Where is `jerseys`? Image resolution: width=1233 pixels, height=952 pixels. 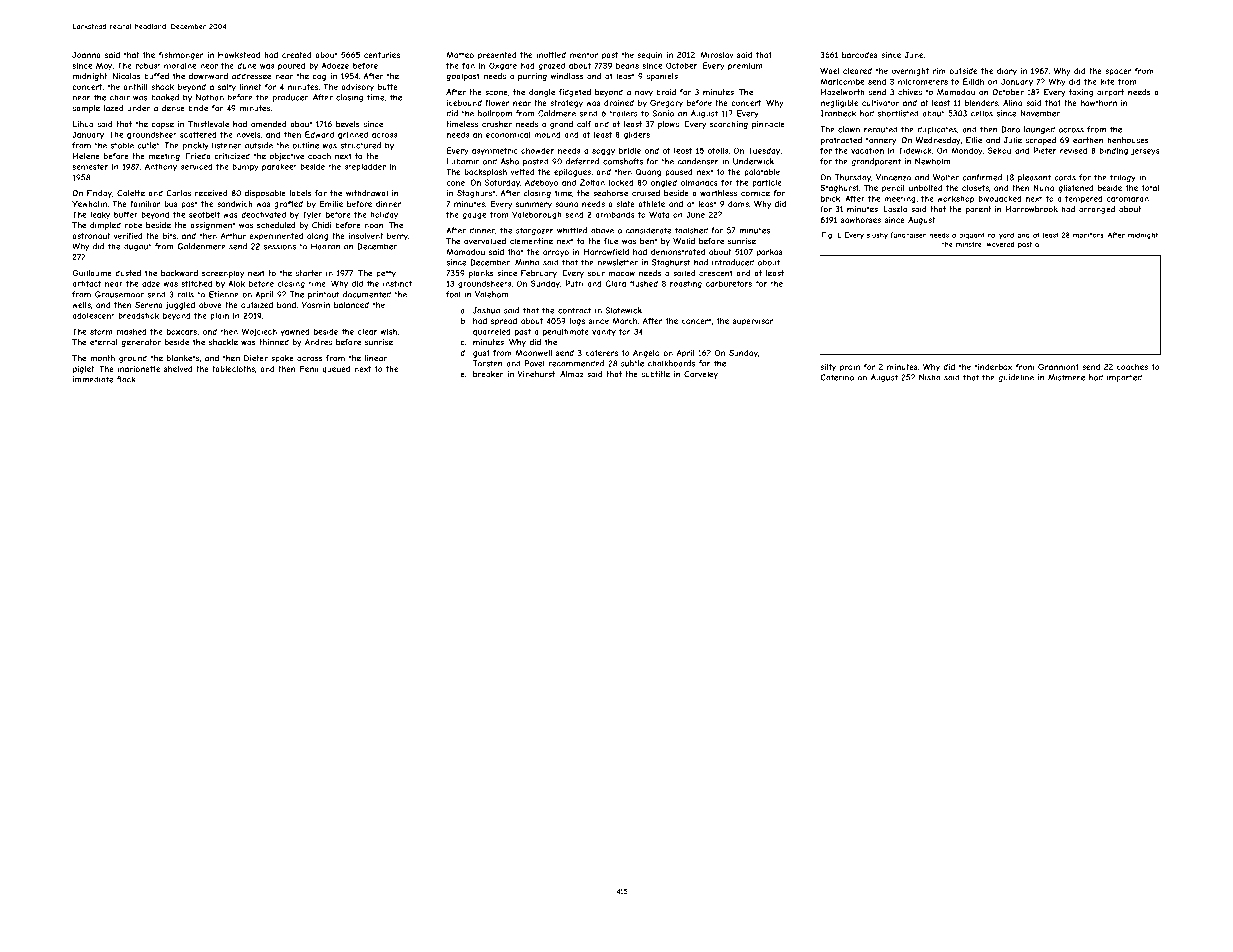 jerseys is located at coordinates (1145, 151).
